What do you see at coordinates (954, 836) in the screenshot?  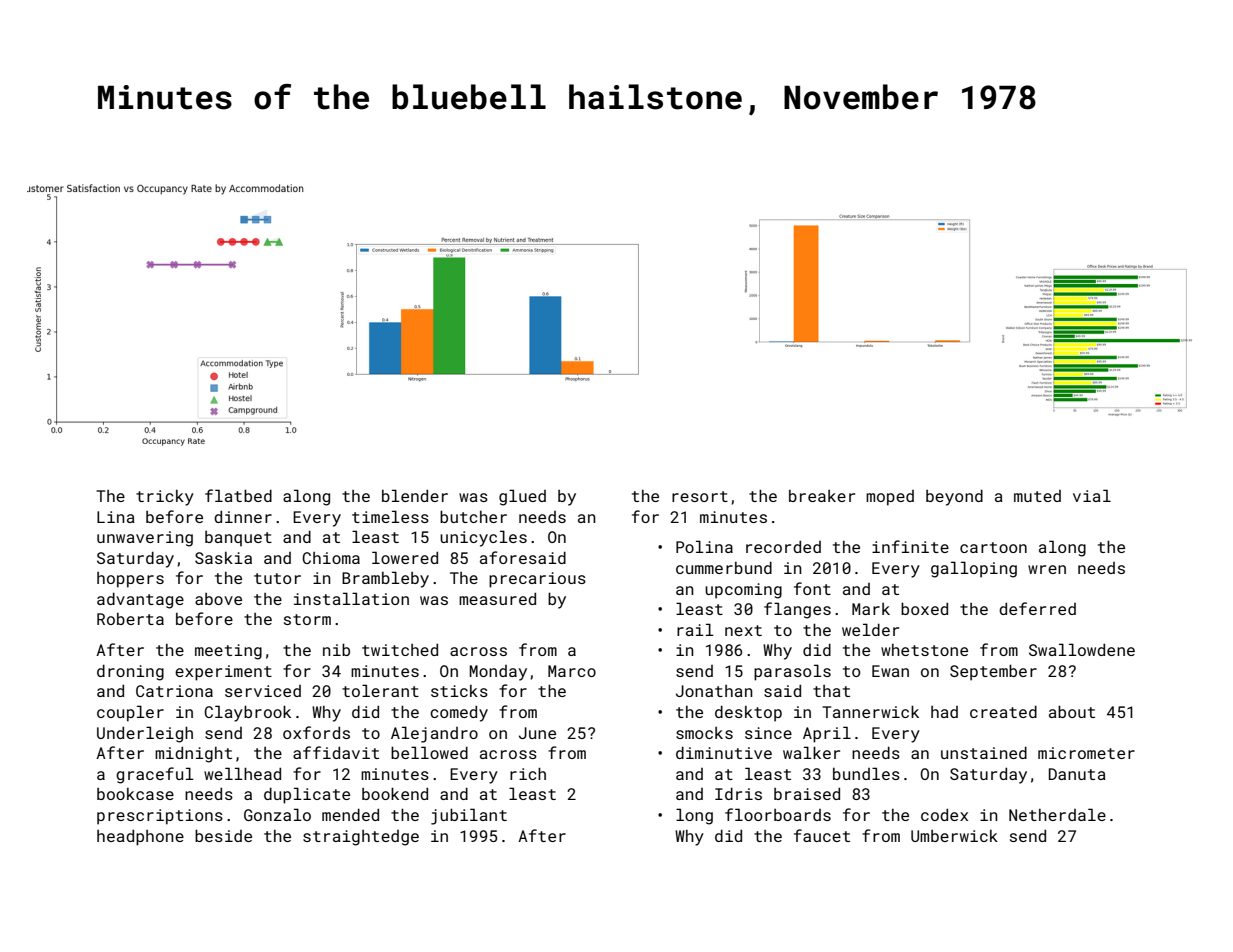 I see `Umberwick` at bounding box center [954, 836].
